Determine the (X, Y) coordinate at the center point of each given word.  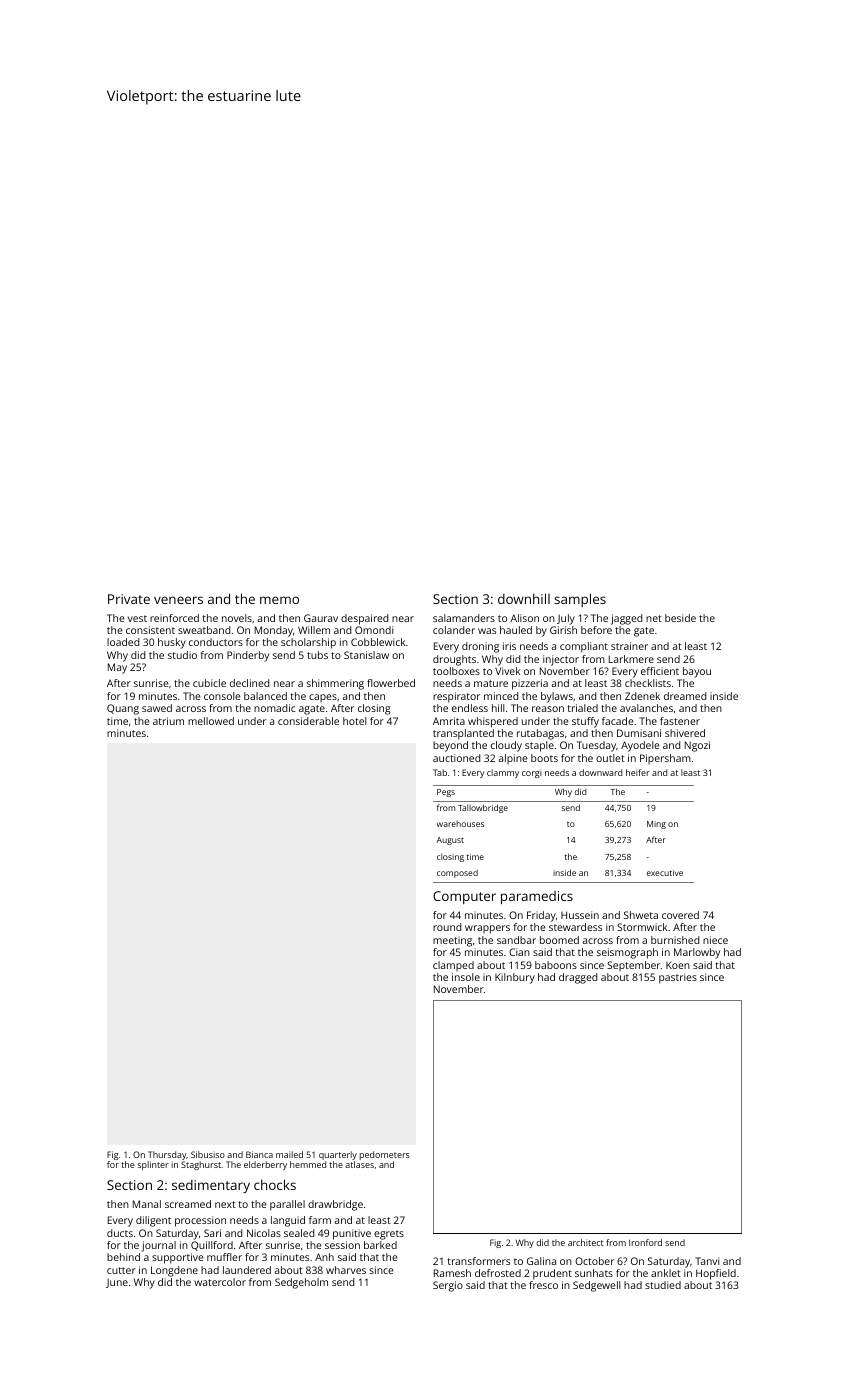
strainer (629, 646)
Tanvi (707, 1261)
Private (129, 599)
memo (279, 600)
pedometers (385, 1155)
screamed (188, 1204)
